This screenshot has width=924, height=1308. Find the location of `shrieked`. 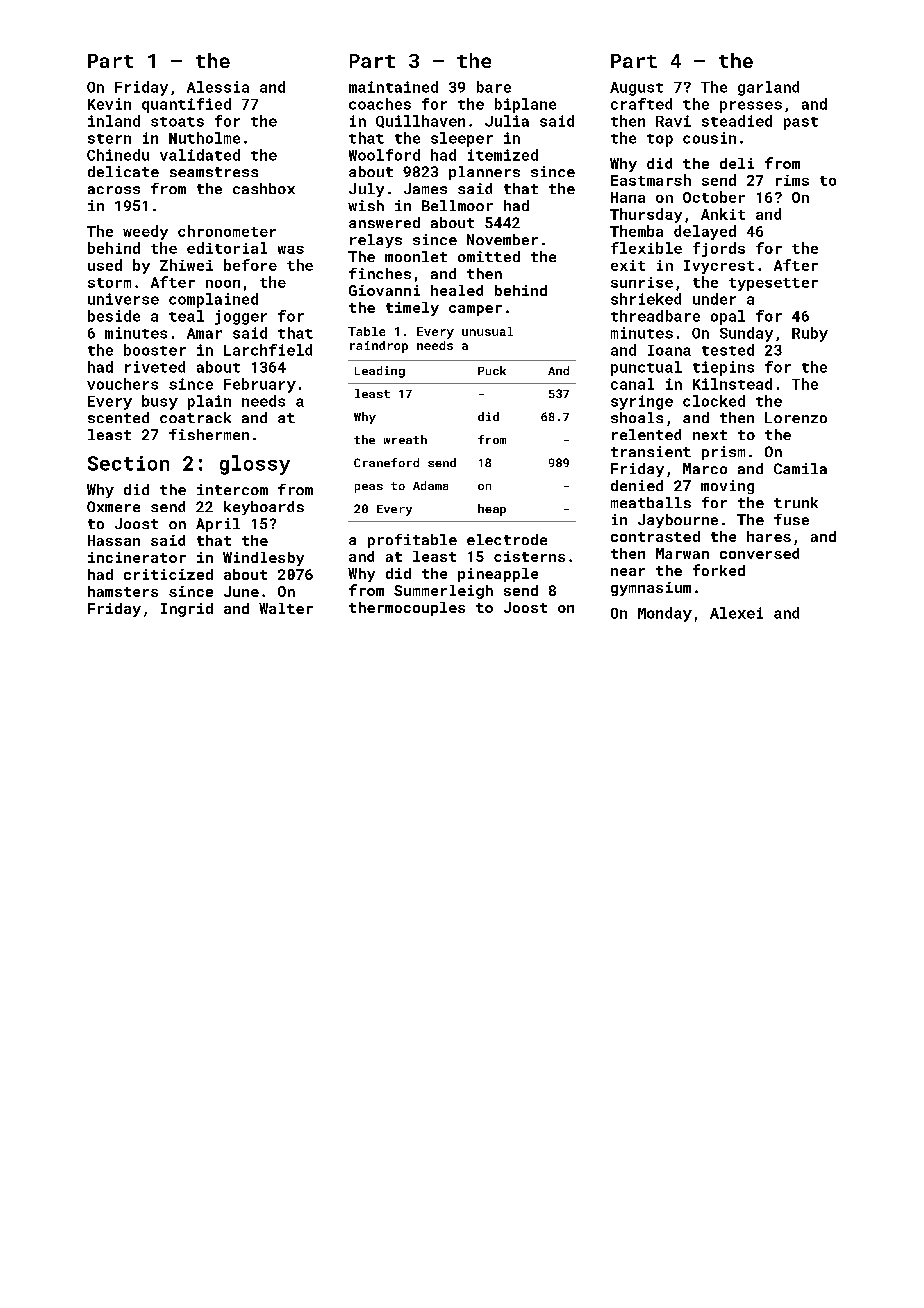

shrieked is located at coordinates (646, 299).
